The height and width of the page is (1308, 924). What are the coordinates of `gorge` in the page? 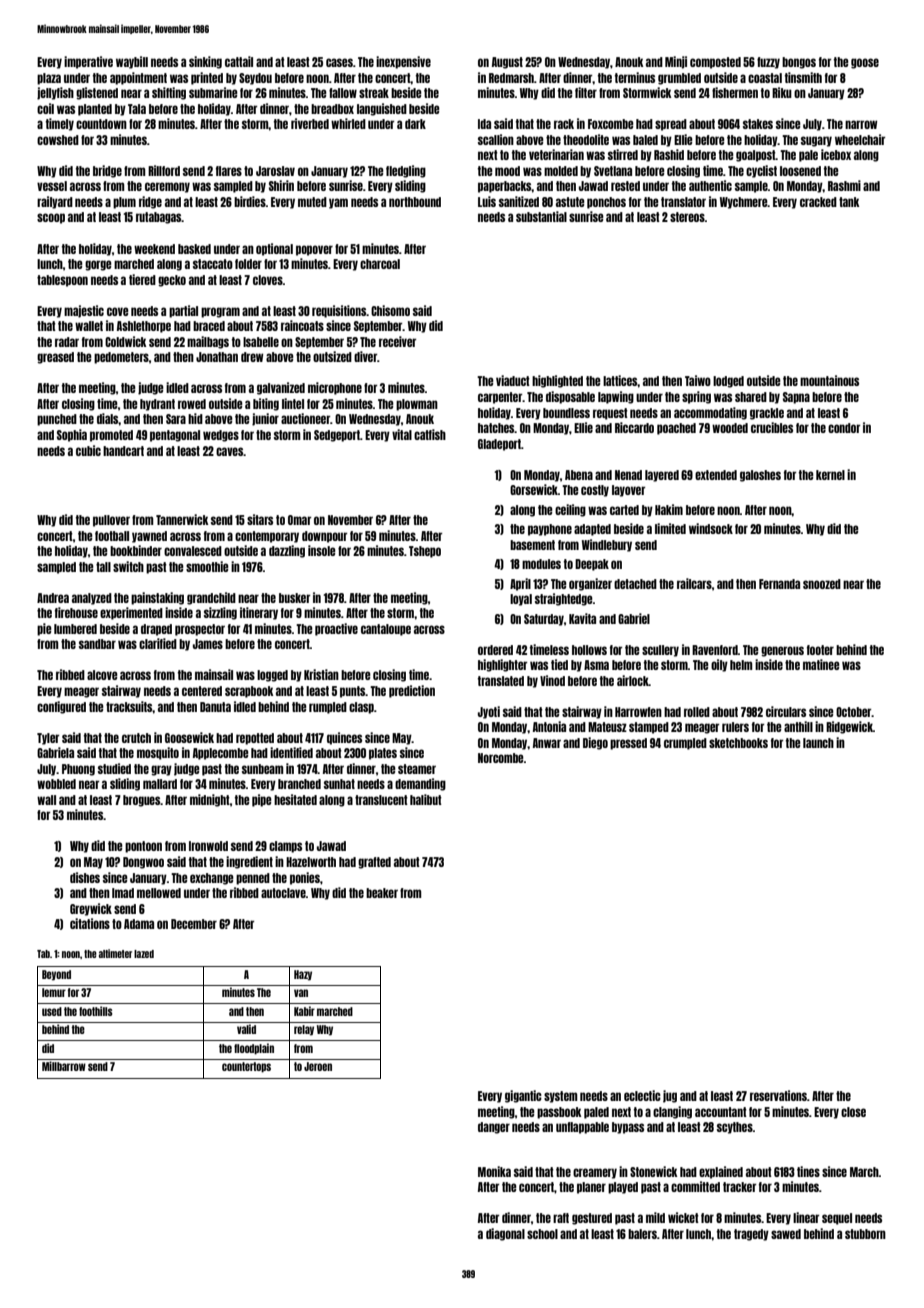 It's located at (98, 265).
